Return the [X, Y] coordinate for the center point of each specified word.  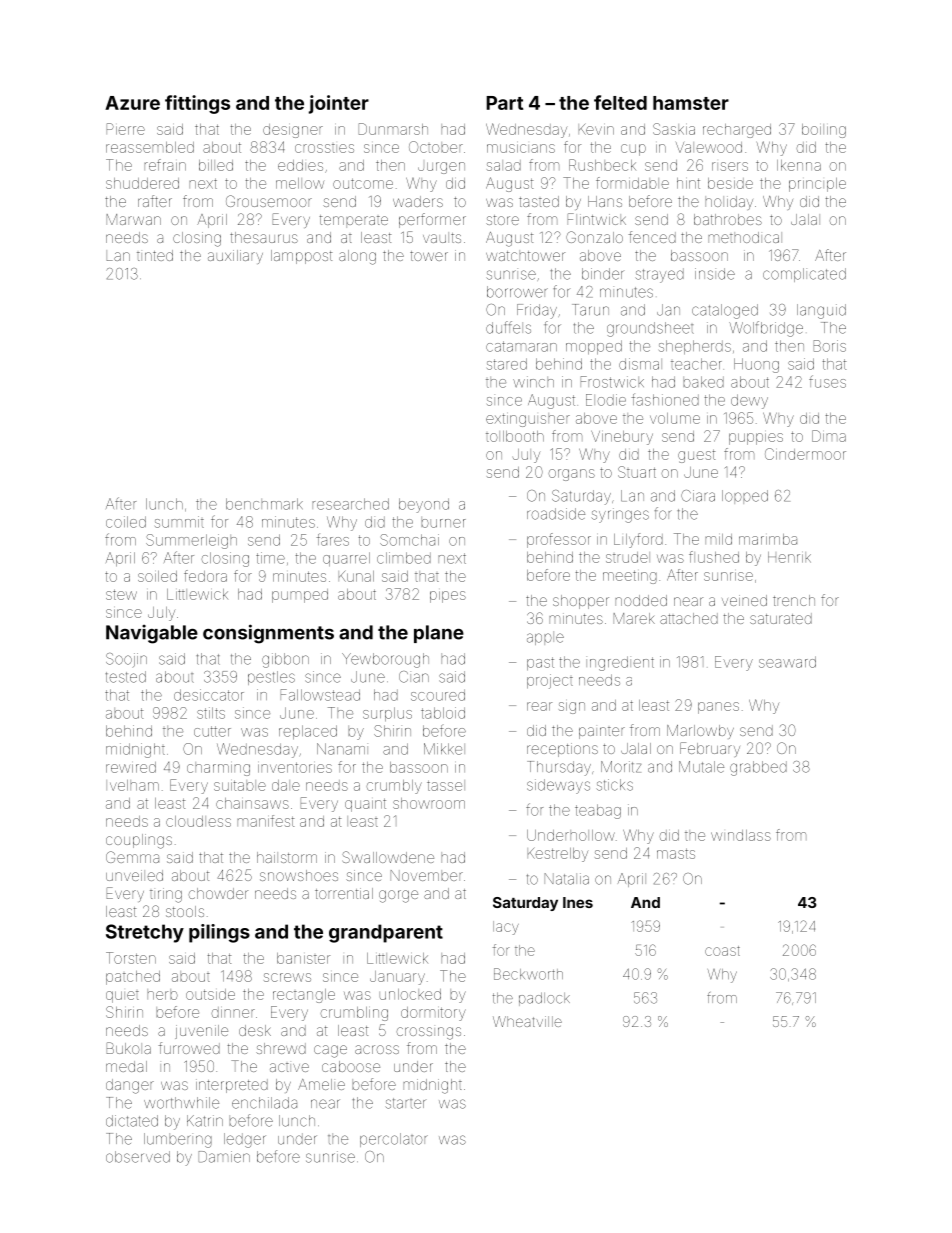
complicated [804, 275]
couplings [139, 841]
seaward [787, 662]
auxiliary [235, 257]
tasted [539, 201]
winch [533, 382]
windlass [741, 835]
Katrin [205, 1121]
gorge [398, 896]
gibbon [285, 660]
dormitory [433, 1014]
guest [696, 456]
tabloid [443, 713]
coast [722, 951]
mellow [300, 183]
